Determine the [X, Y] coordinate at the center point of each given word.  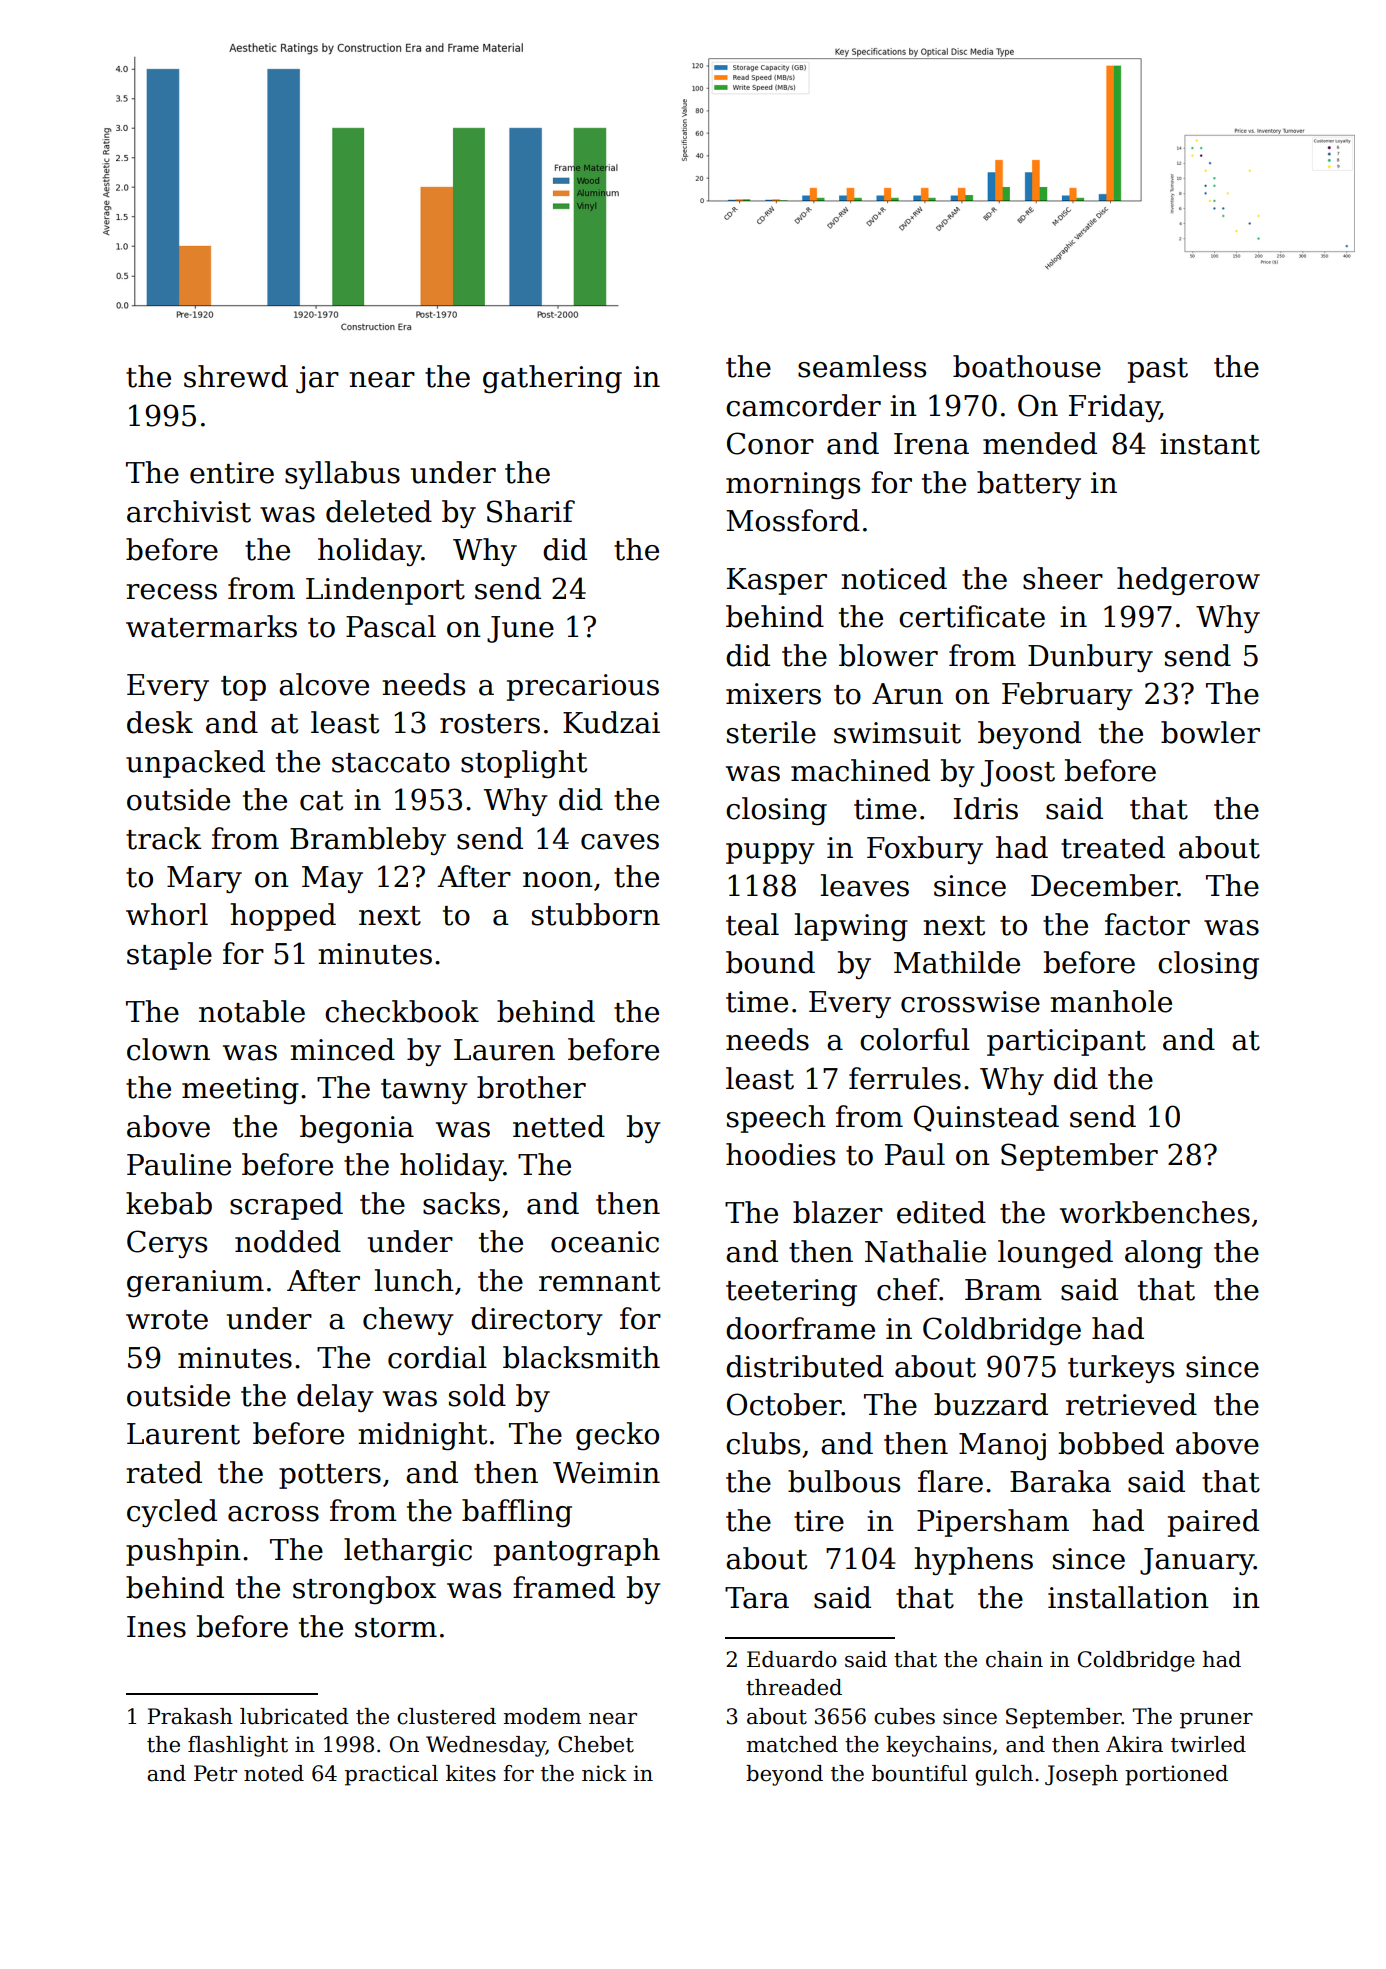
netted [559, 1126]
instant [1210, 444]
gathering [552, 379]
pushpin [183, 1552]
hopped [283, 917]
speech [776, 1119]
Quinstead [986, 1118]
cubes [904, 1716]
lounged [1055, 1254]
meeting [240, 1091]
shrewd [236, 376]
